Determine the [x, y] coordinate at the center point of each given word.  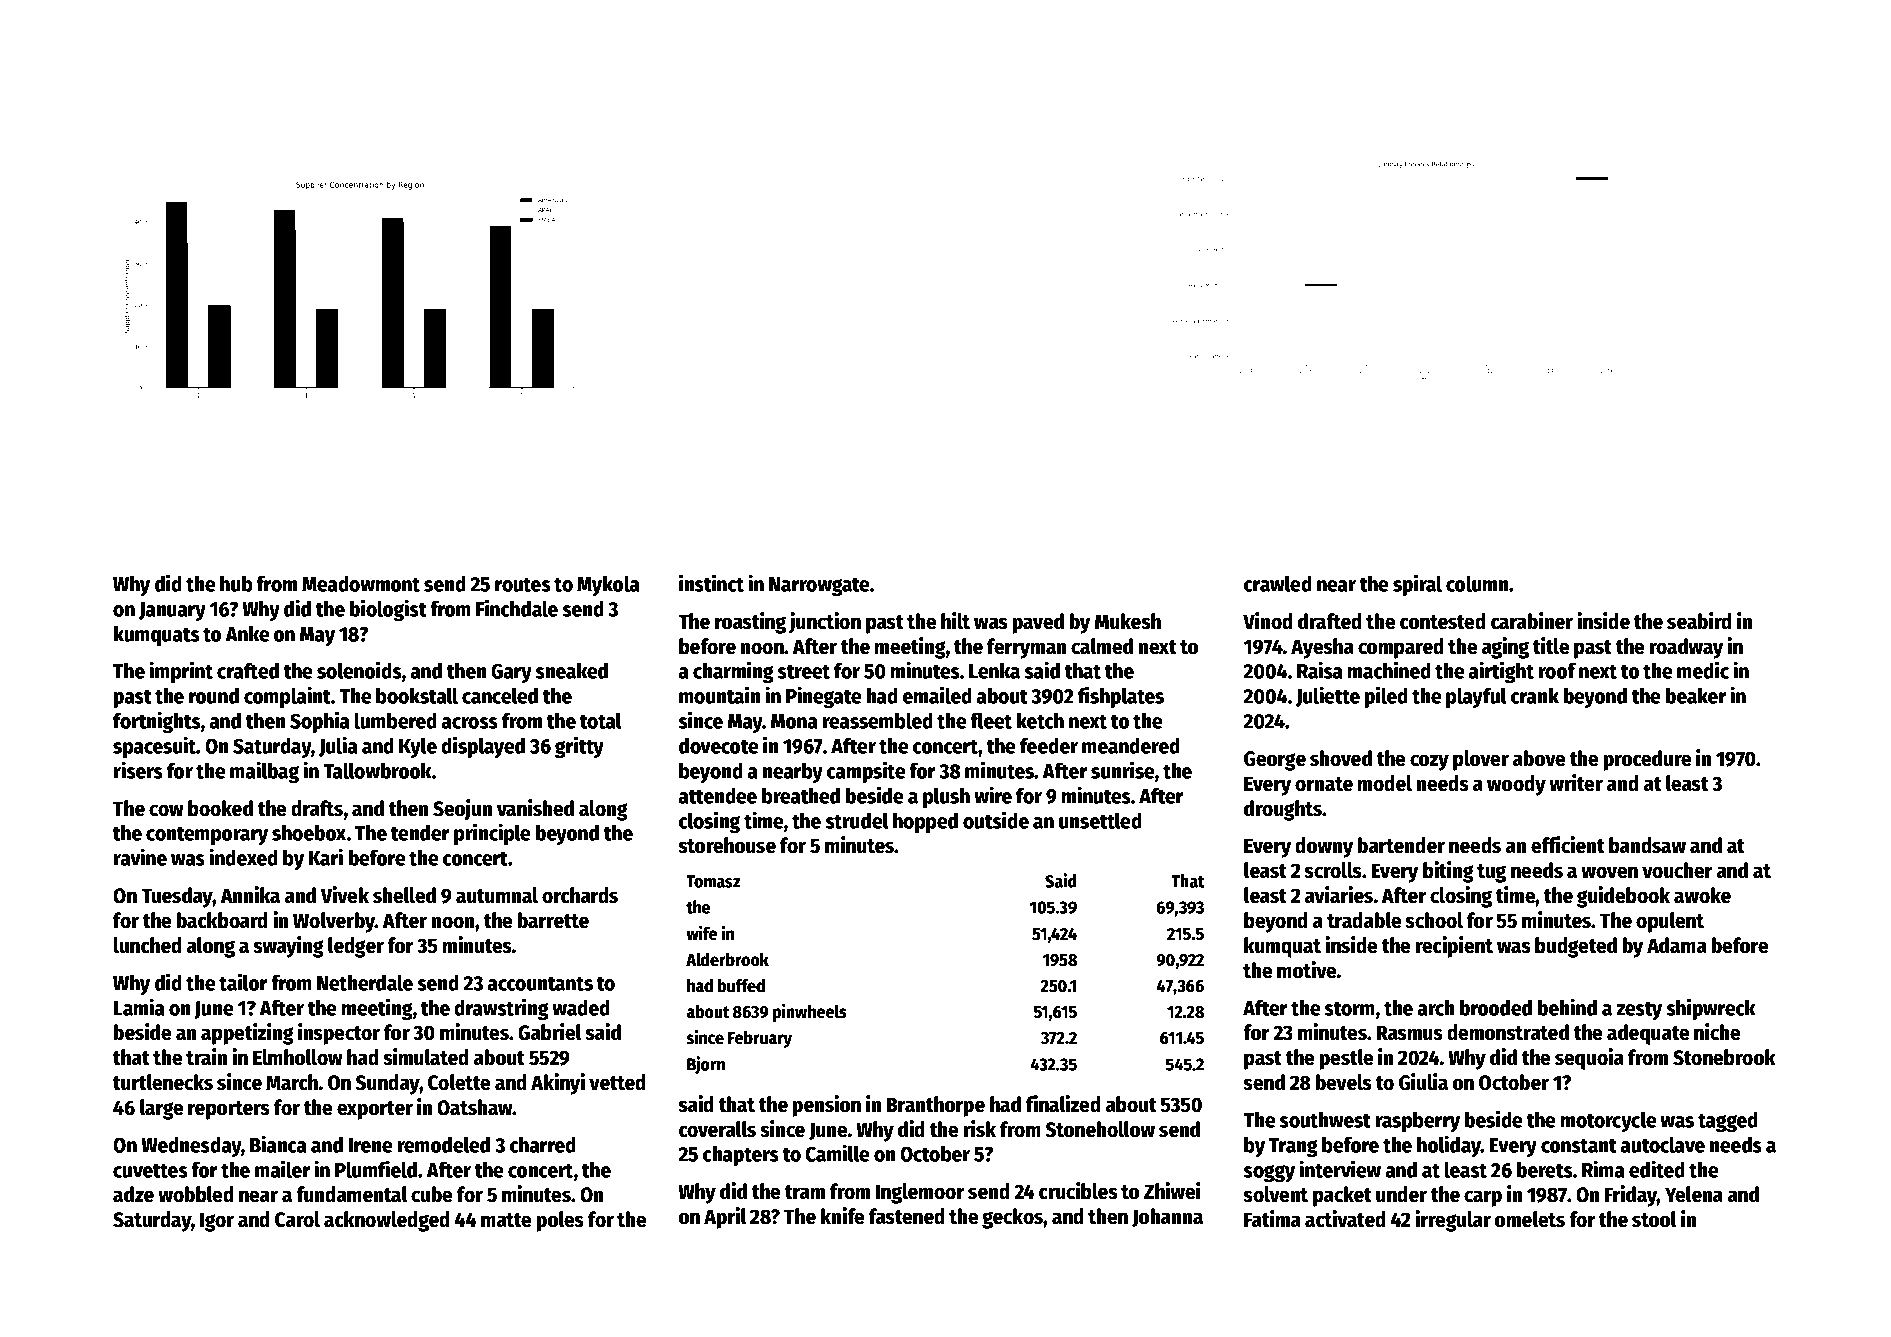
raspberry [1418, 1121]
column [1477, 584]
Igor [217, 1222]
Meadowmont [361, 584]
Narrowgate [819, 586]
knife [843, 1216]
